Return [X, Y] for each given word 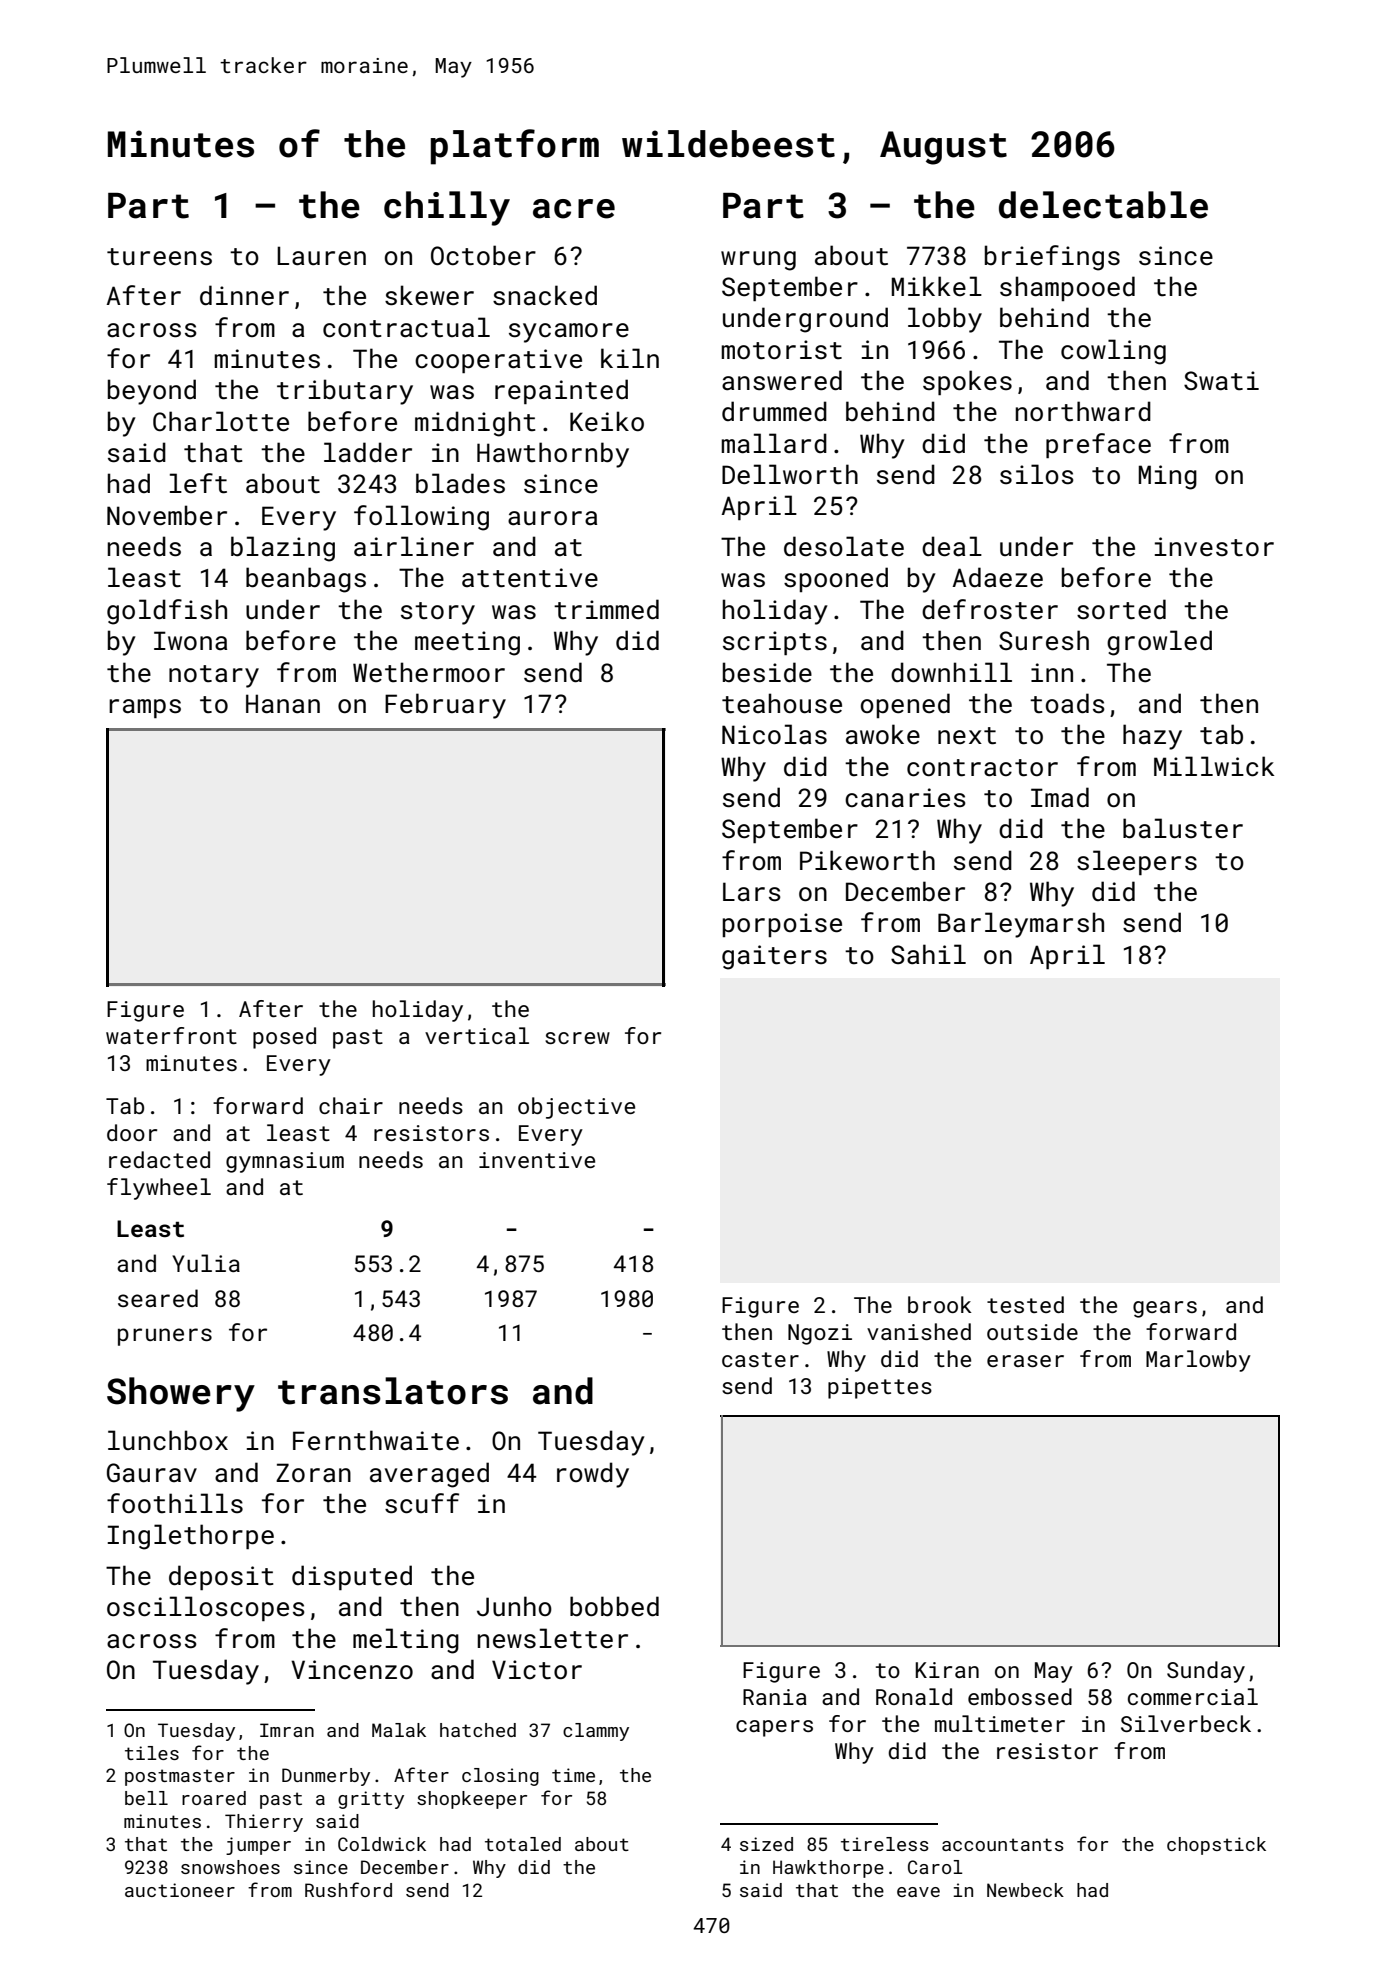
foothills [175, 1503]
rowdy [593, 1475]
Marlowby [1198, 1361]
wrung [758, 261]
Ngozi [820, 1334]
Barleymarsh [1021, 925]
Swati [1221, 381]
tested [1025, 1304]
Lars [752, 892]
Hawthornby [553, 455]
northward [1083, 411]
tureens [159, 257]
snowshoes [230, 1867]
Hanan [283, 704]
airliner [414, 546]
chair [351, 1105]
